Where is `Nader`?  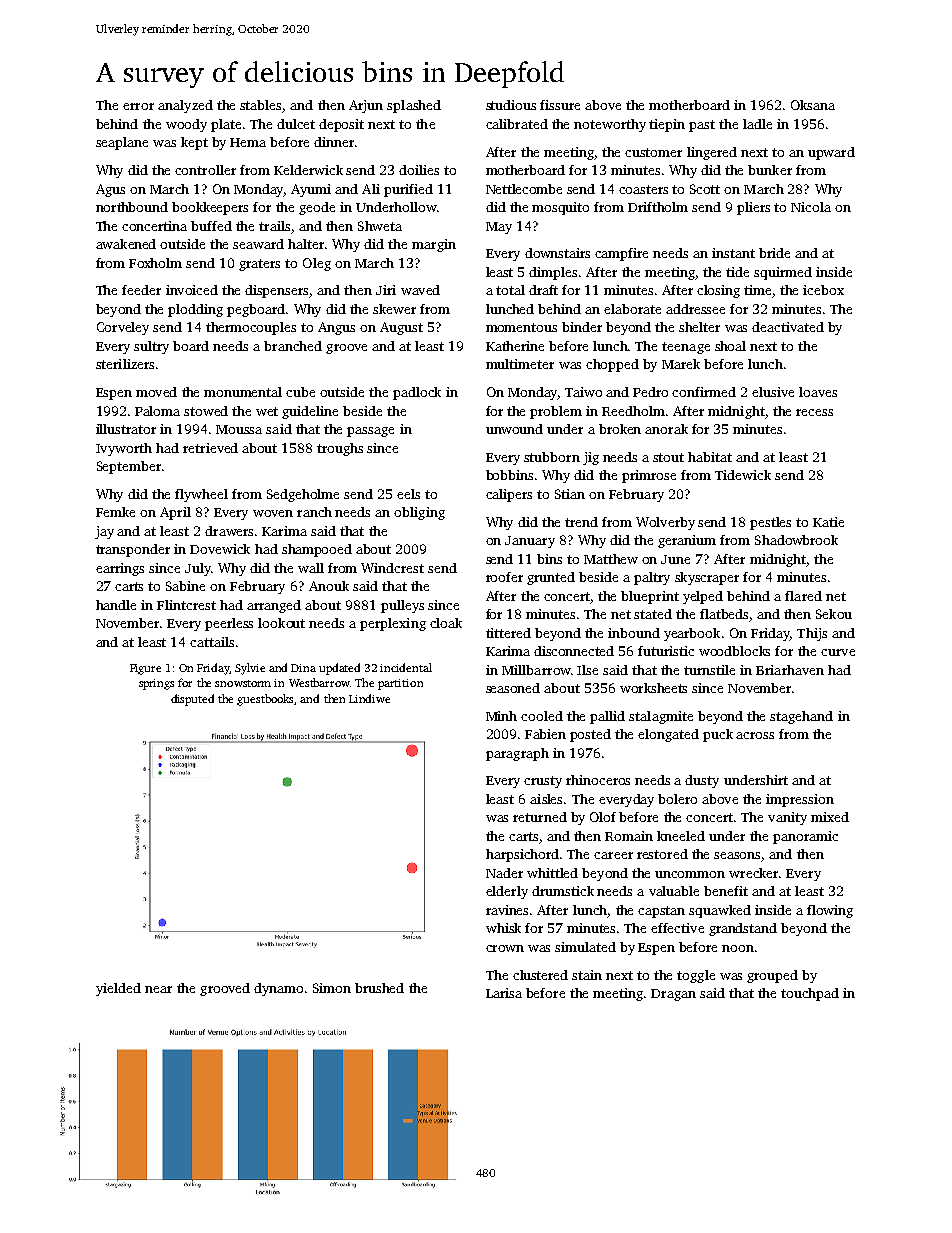 Nader is located at coordinates (504, 873).
